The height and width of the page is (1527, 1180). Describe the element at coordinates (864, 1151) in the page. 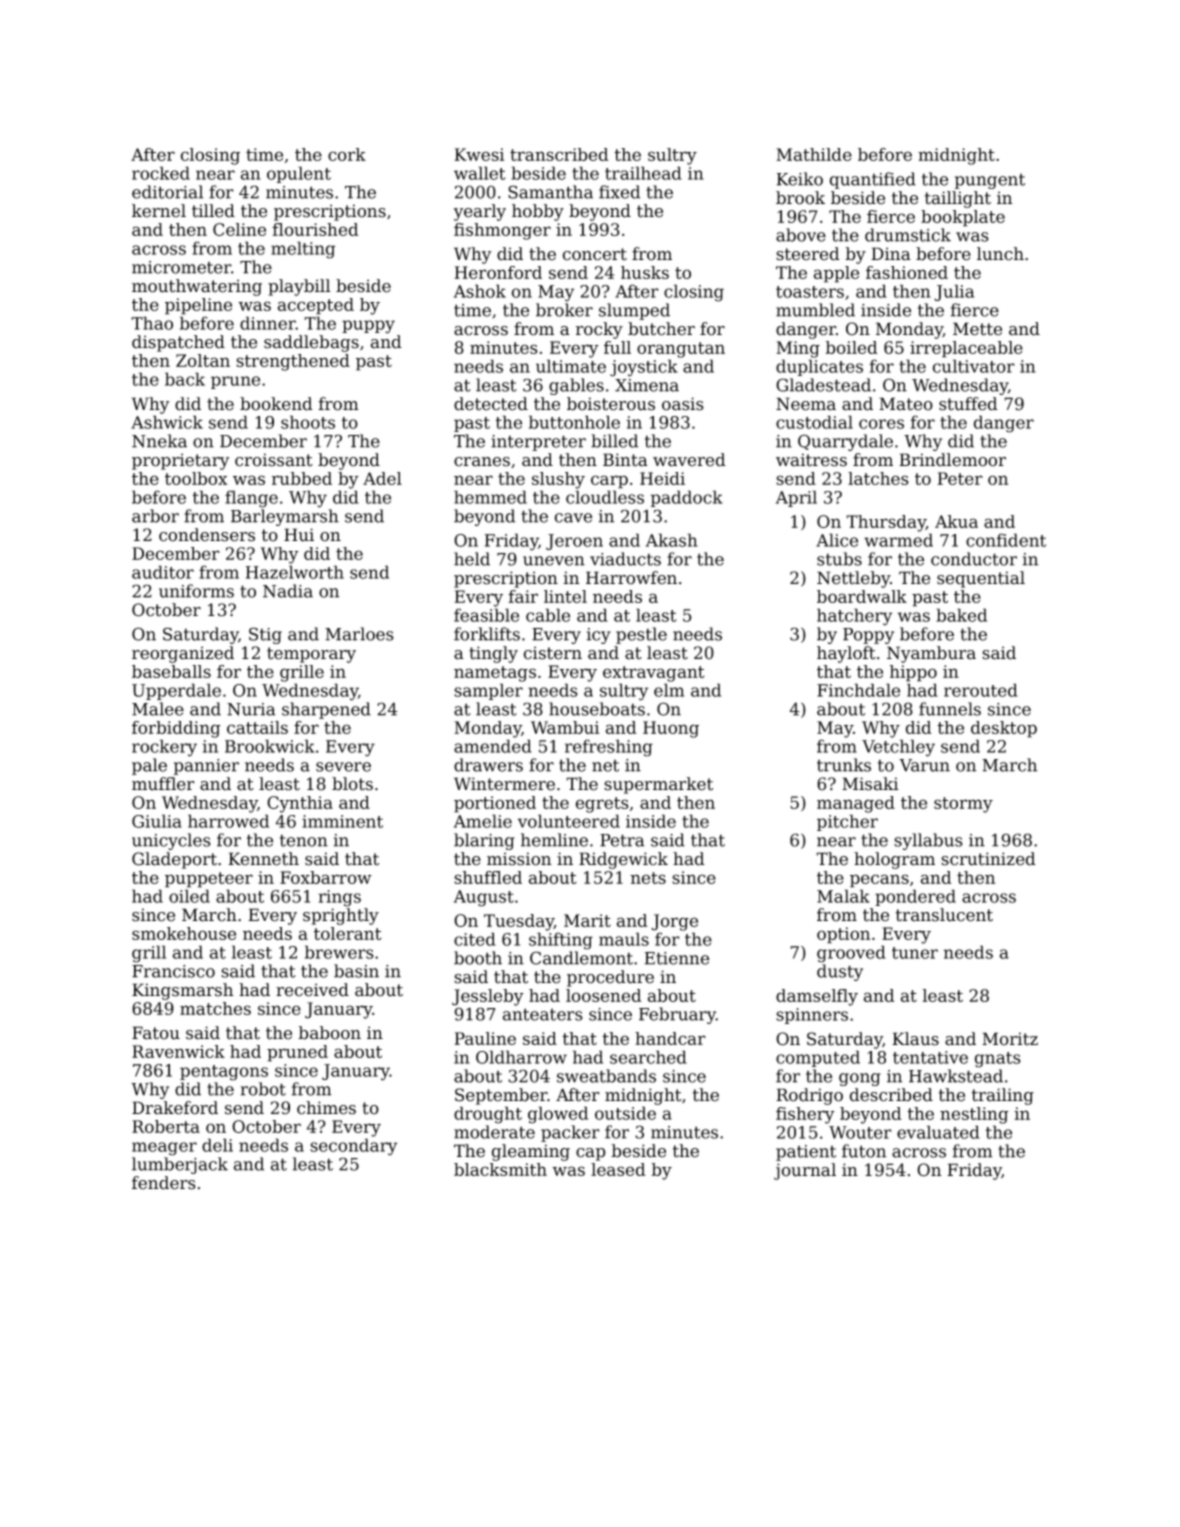

I see `futon` at that location.
